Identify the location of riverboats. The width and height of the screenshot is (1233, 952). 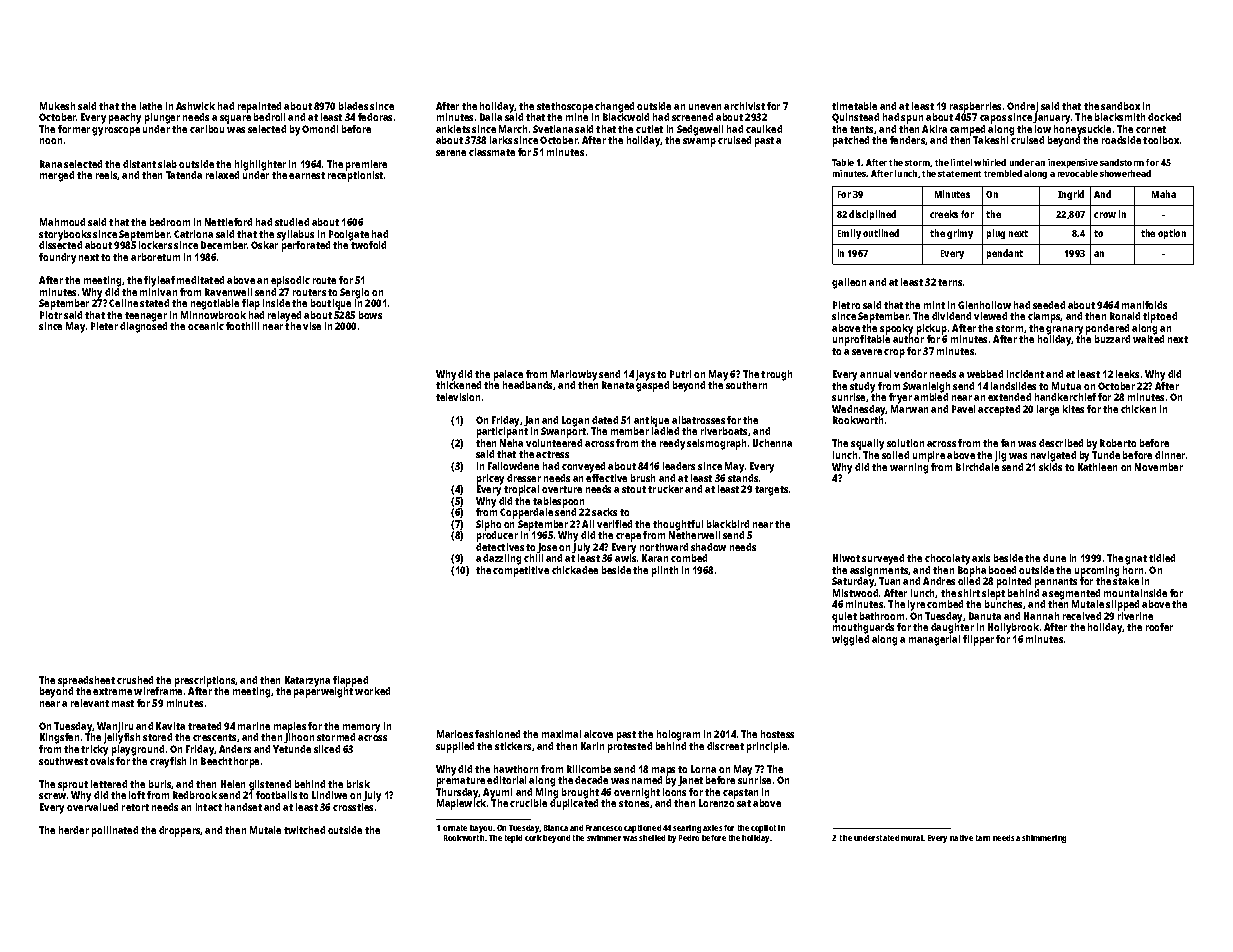
(724, 431).
